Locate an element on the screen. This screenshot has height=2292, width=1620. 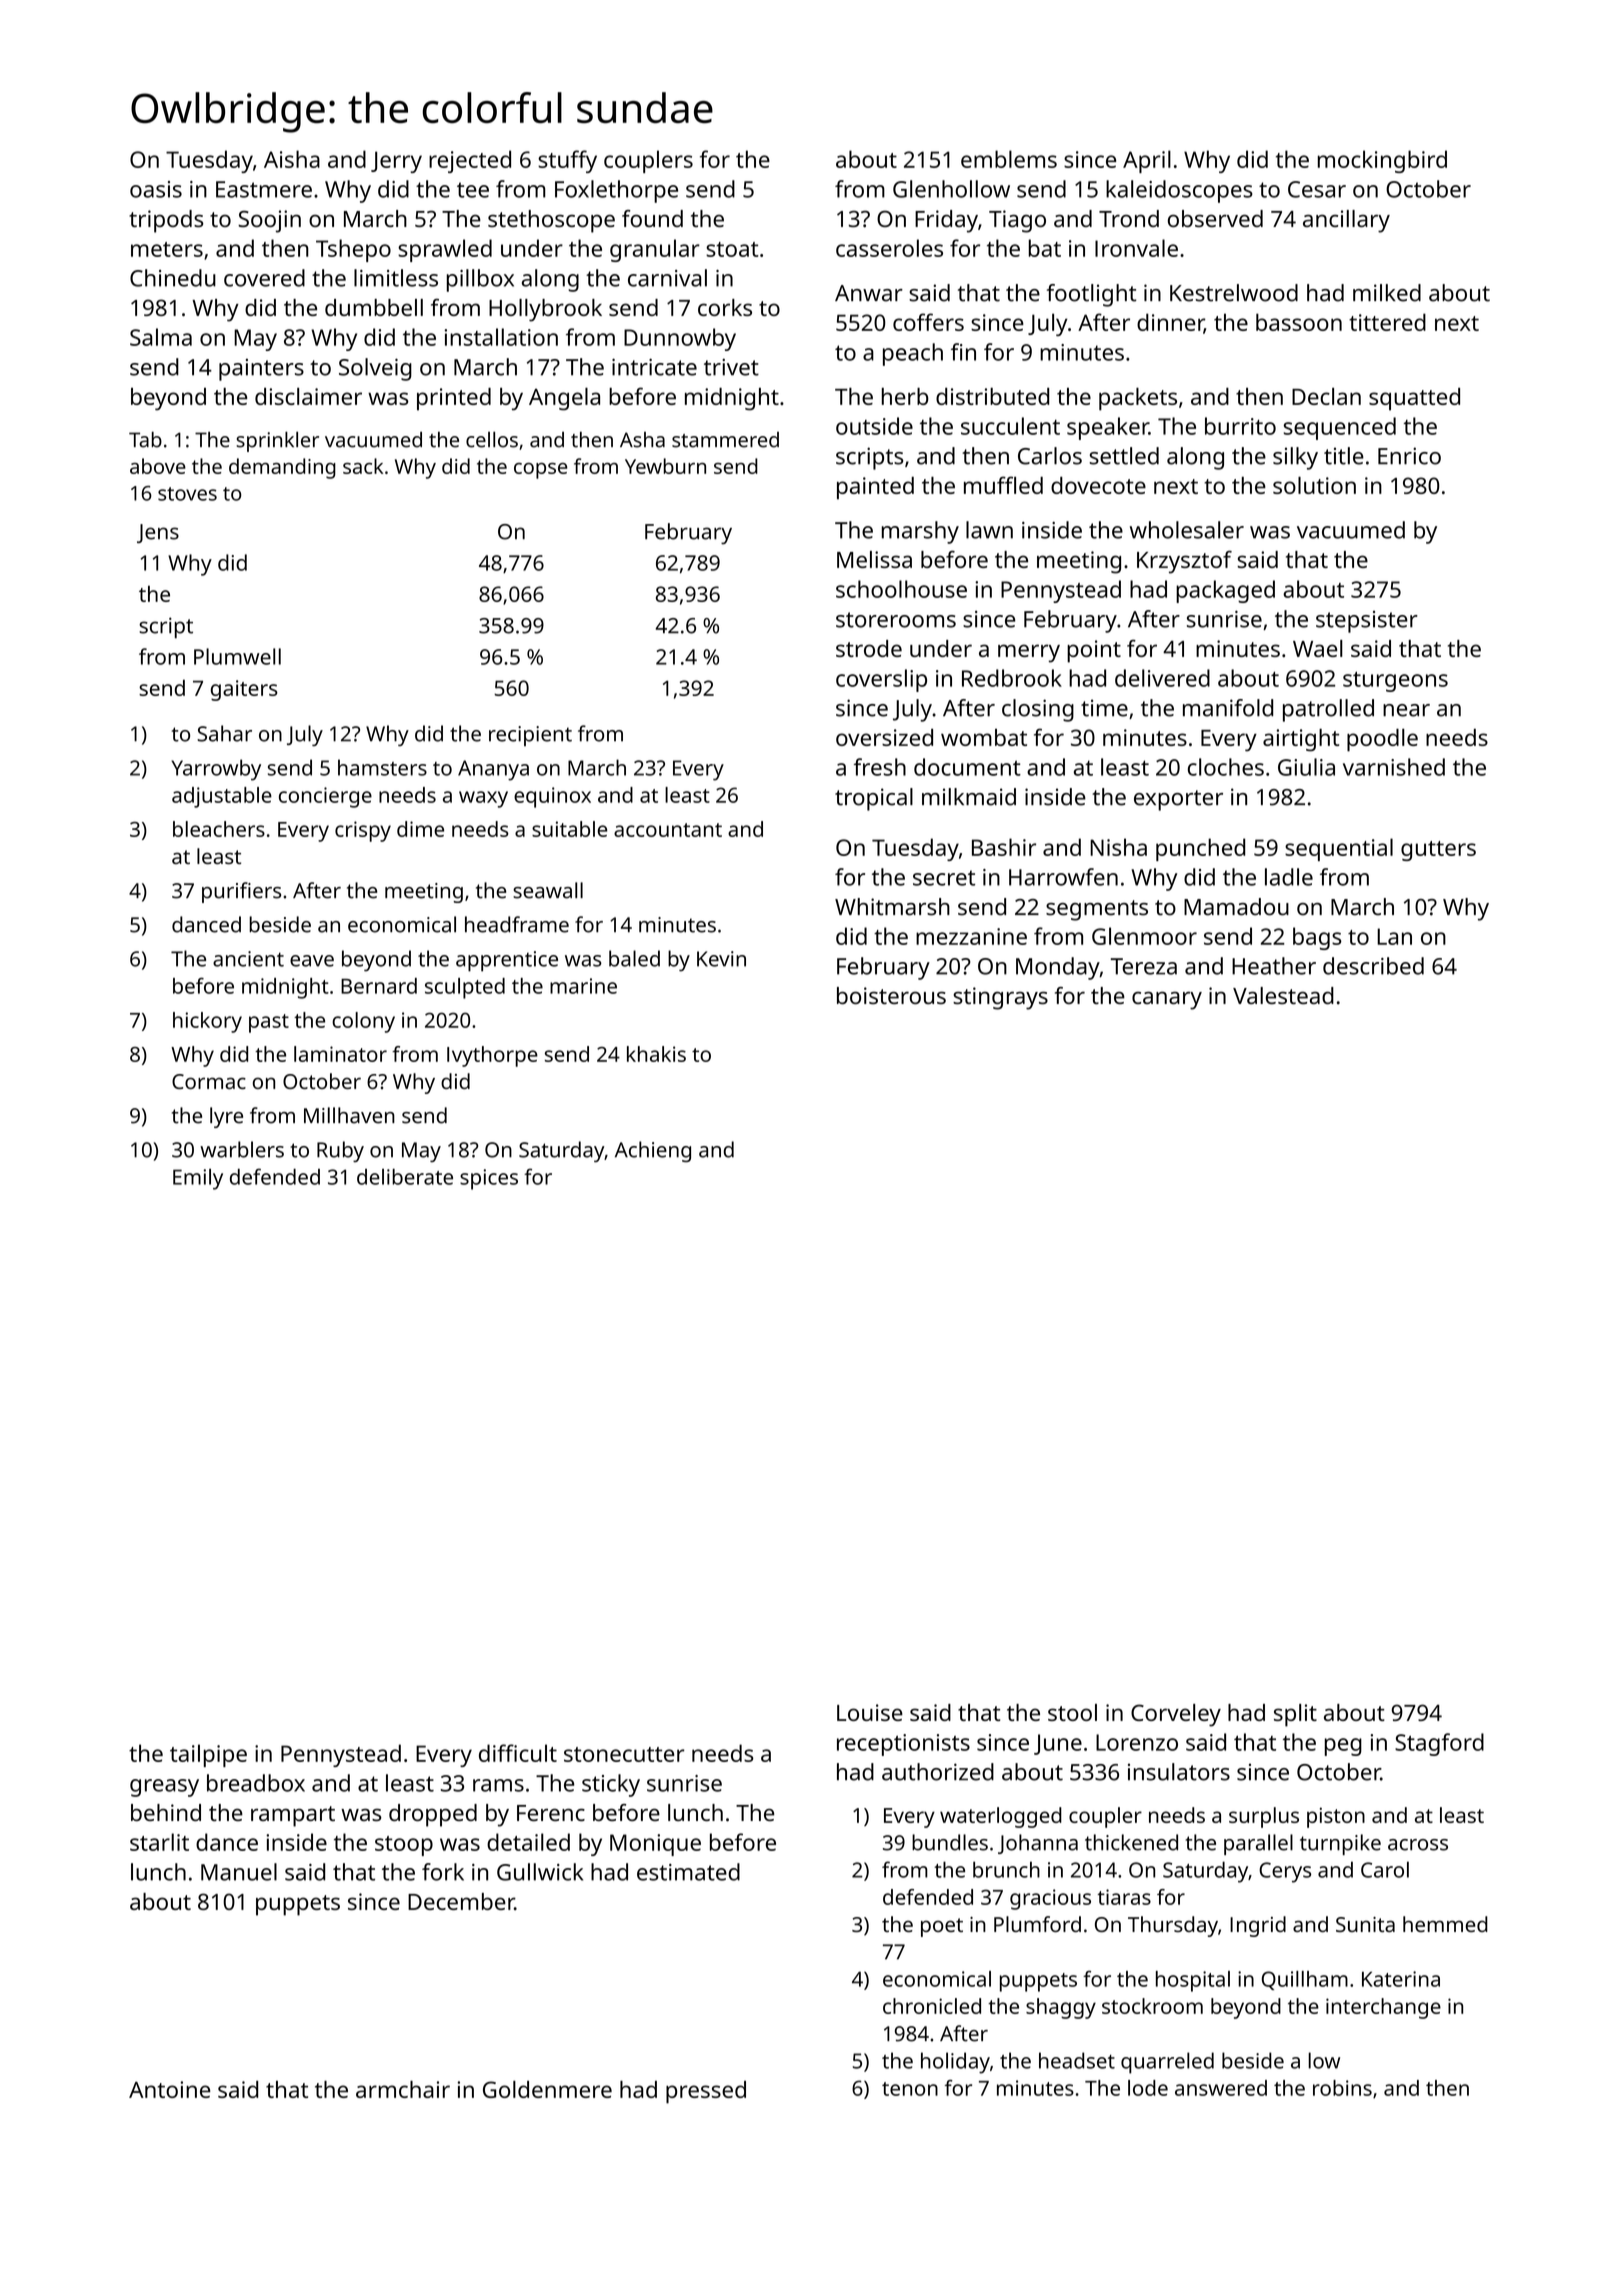
spices is located at coordinates (489, 1179).
